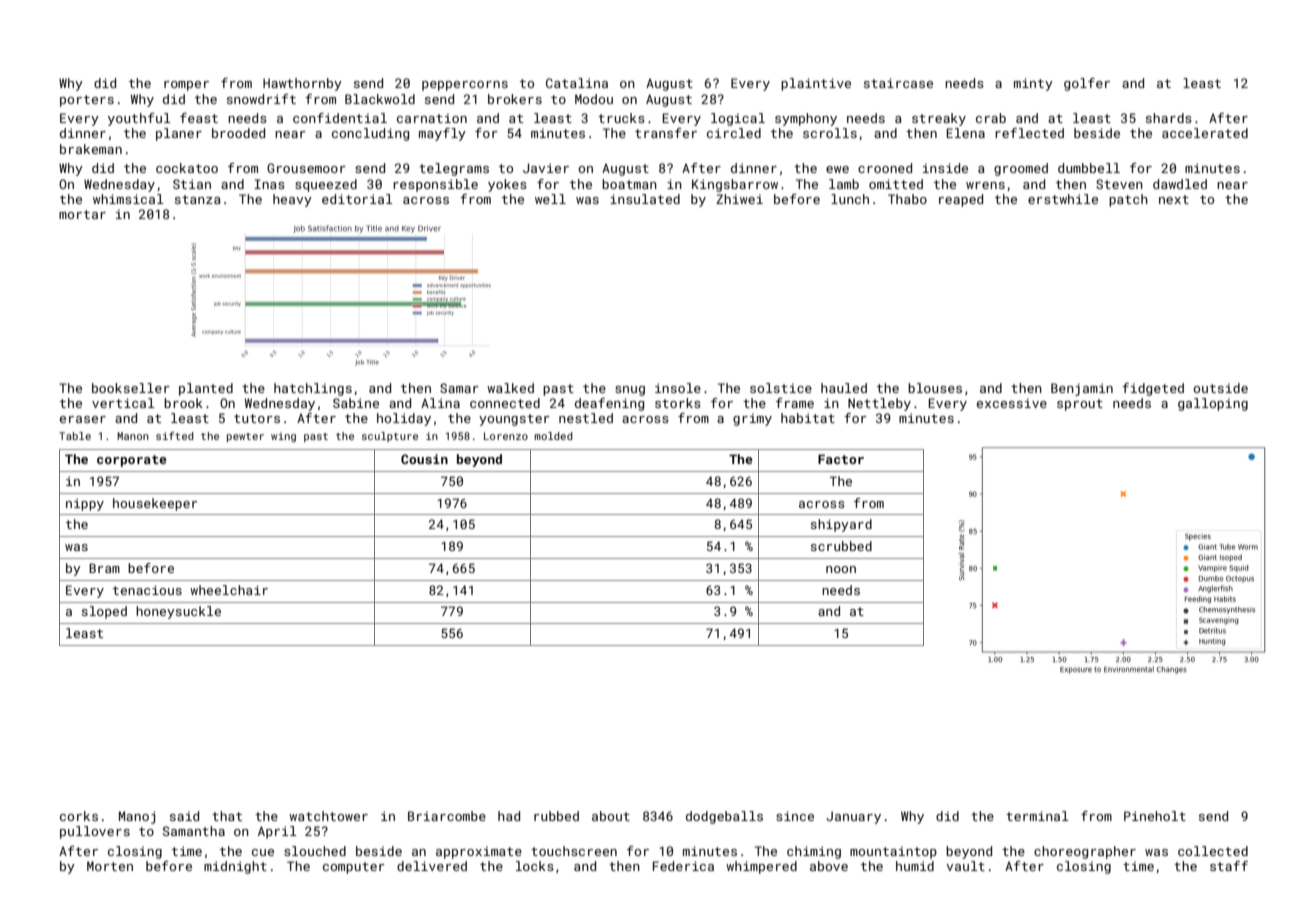 Image resolution: width=1308 pixels, height=924 pixels. What do you see at coordinates (104, 612) in the image?
I see `sloped` at bounding box center [104, 612].
